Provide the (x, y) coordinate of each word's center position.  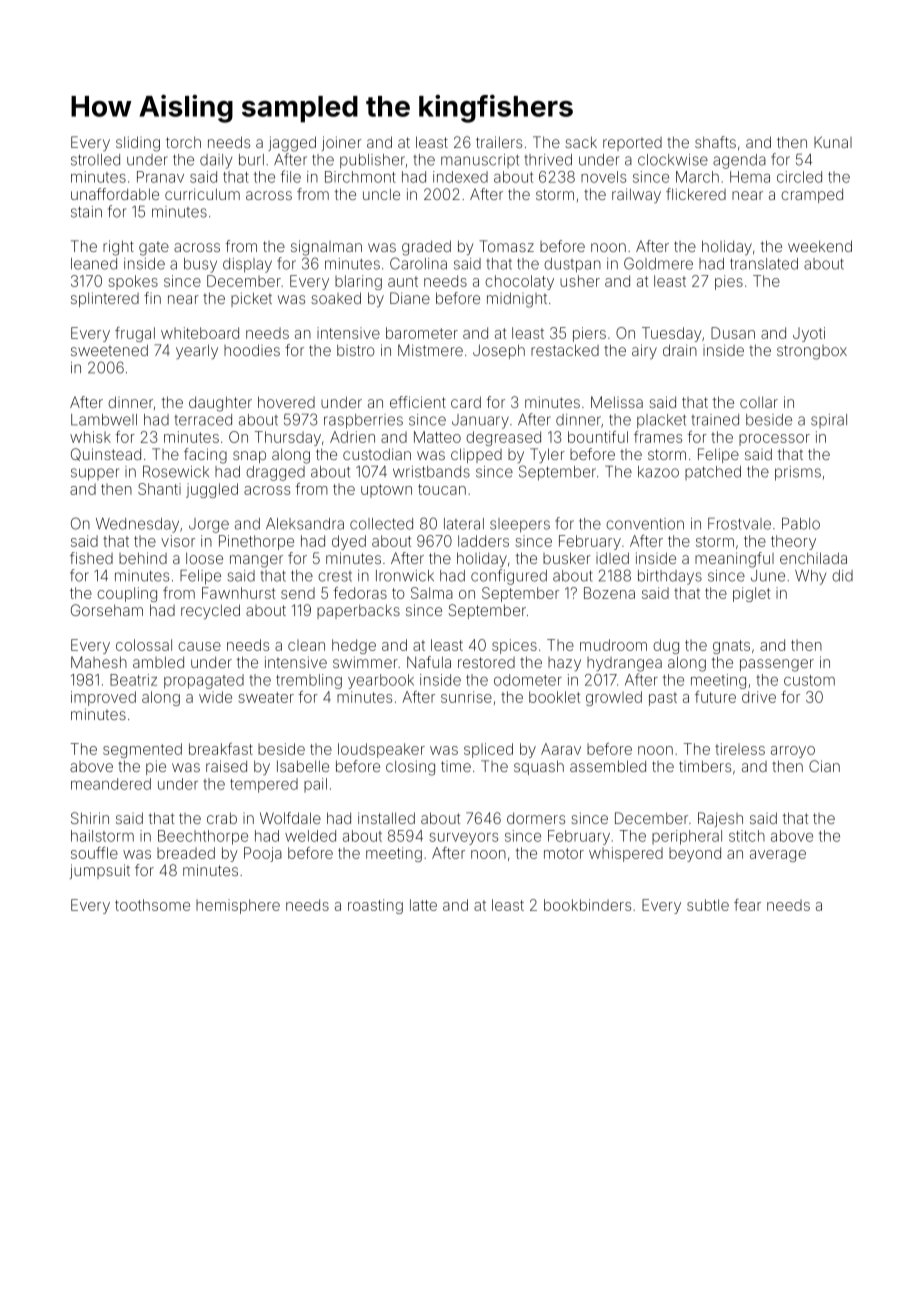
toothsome (152, 905)
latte (423, 905)
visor (178, 541)
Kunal (833, 142)
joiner (342, 143)
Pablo (801, 524)
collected (381, 524)
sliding (138, 144)
